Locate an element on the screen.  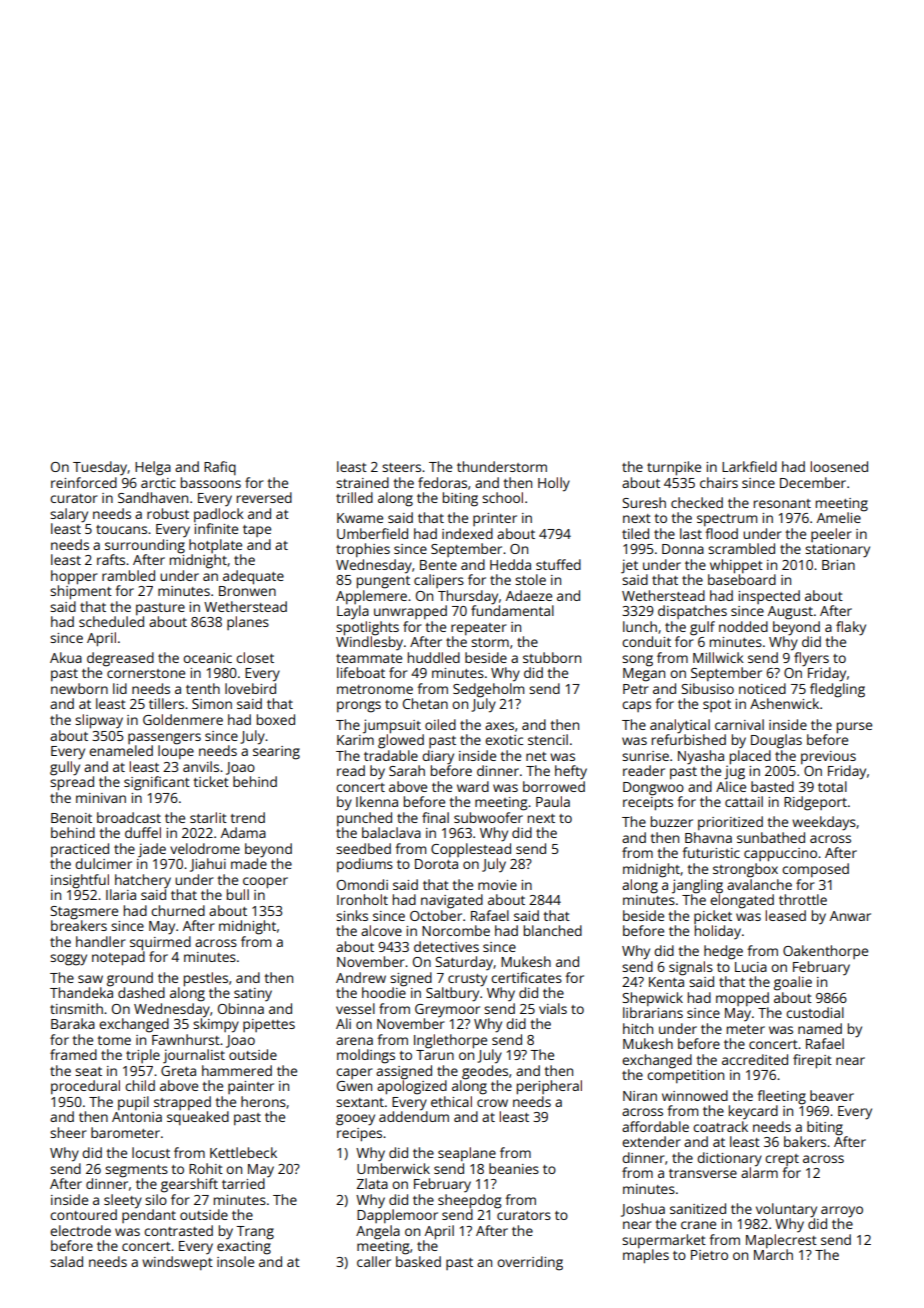
bassoons is located at coordinates (211, 482).
